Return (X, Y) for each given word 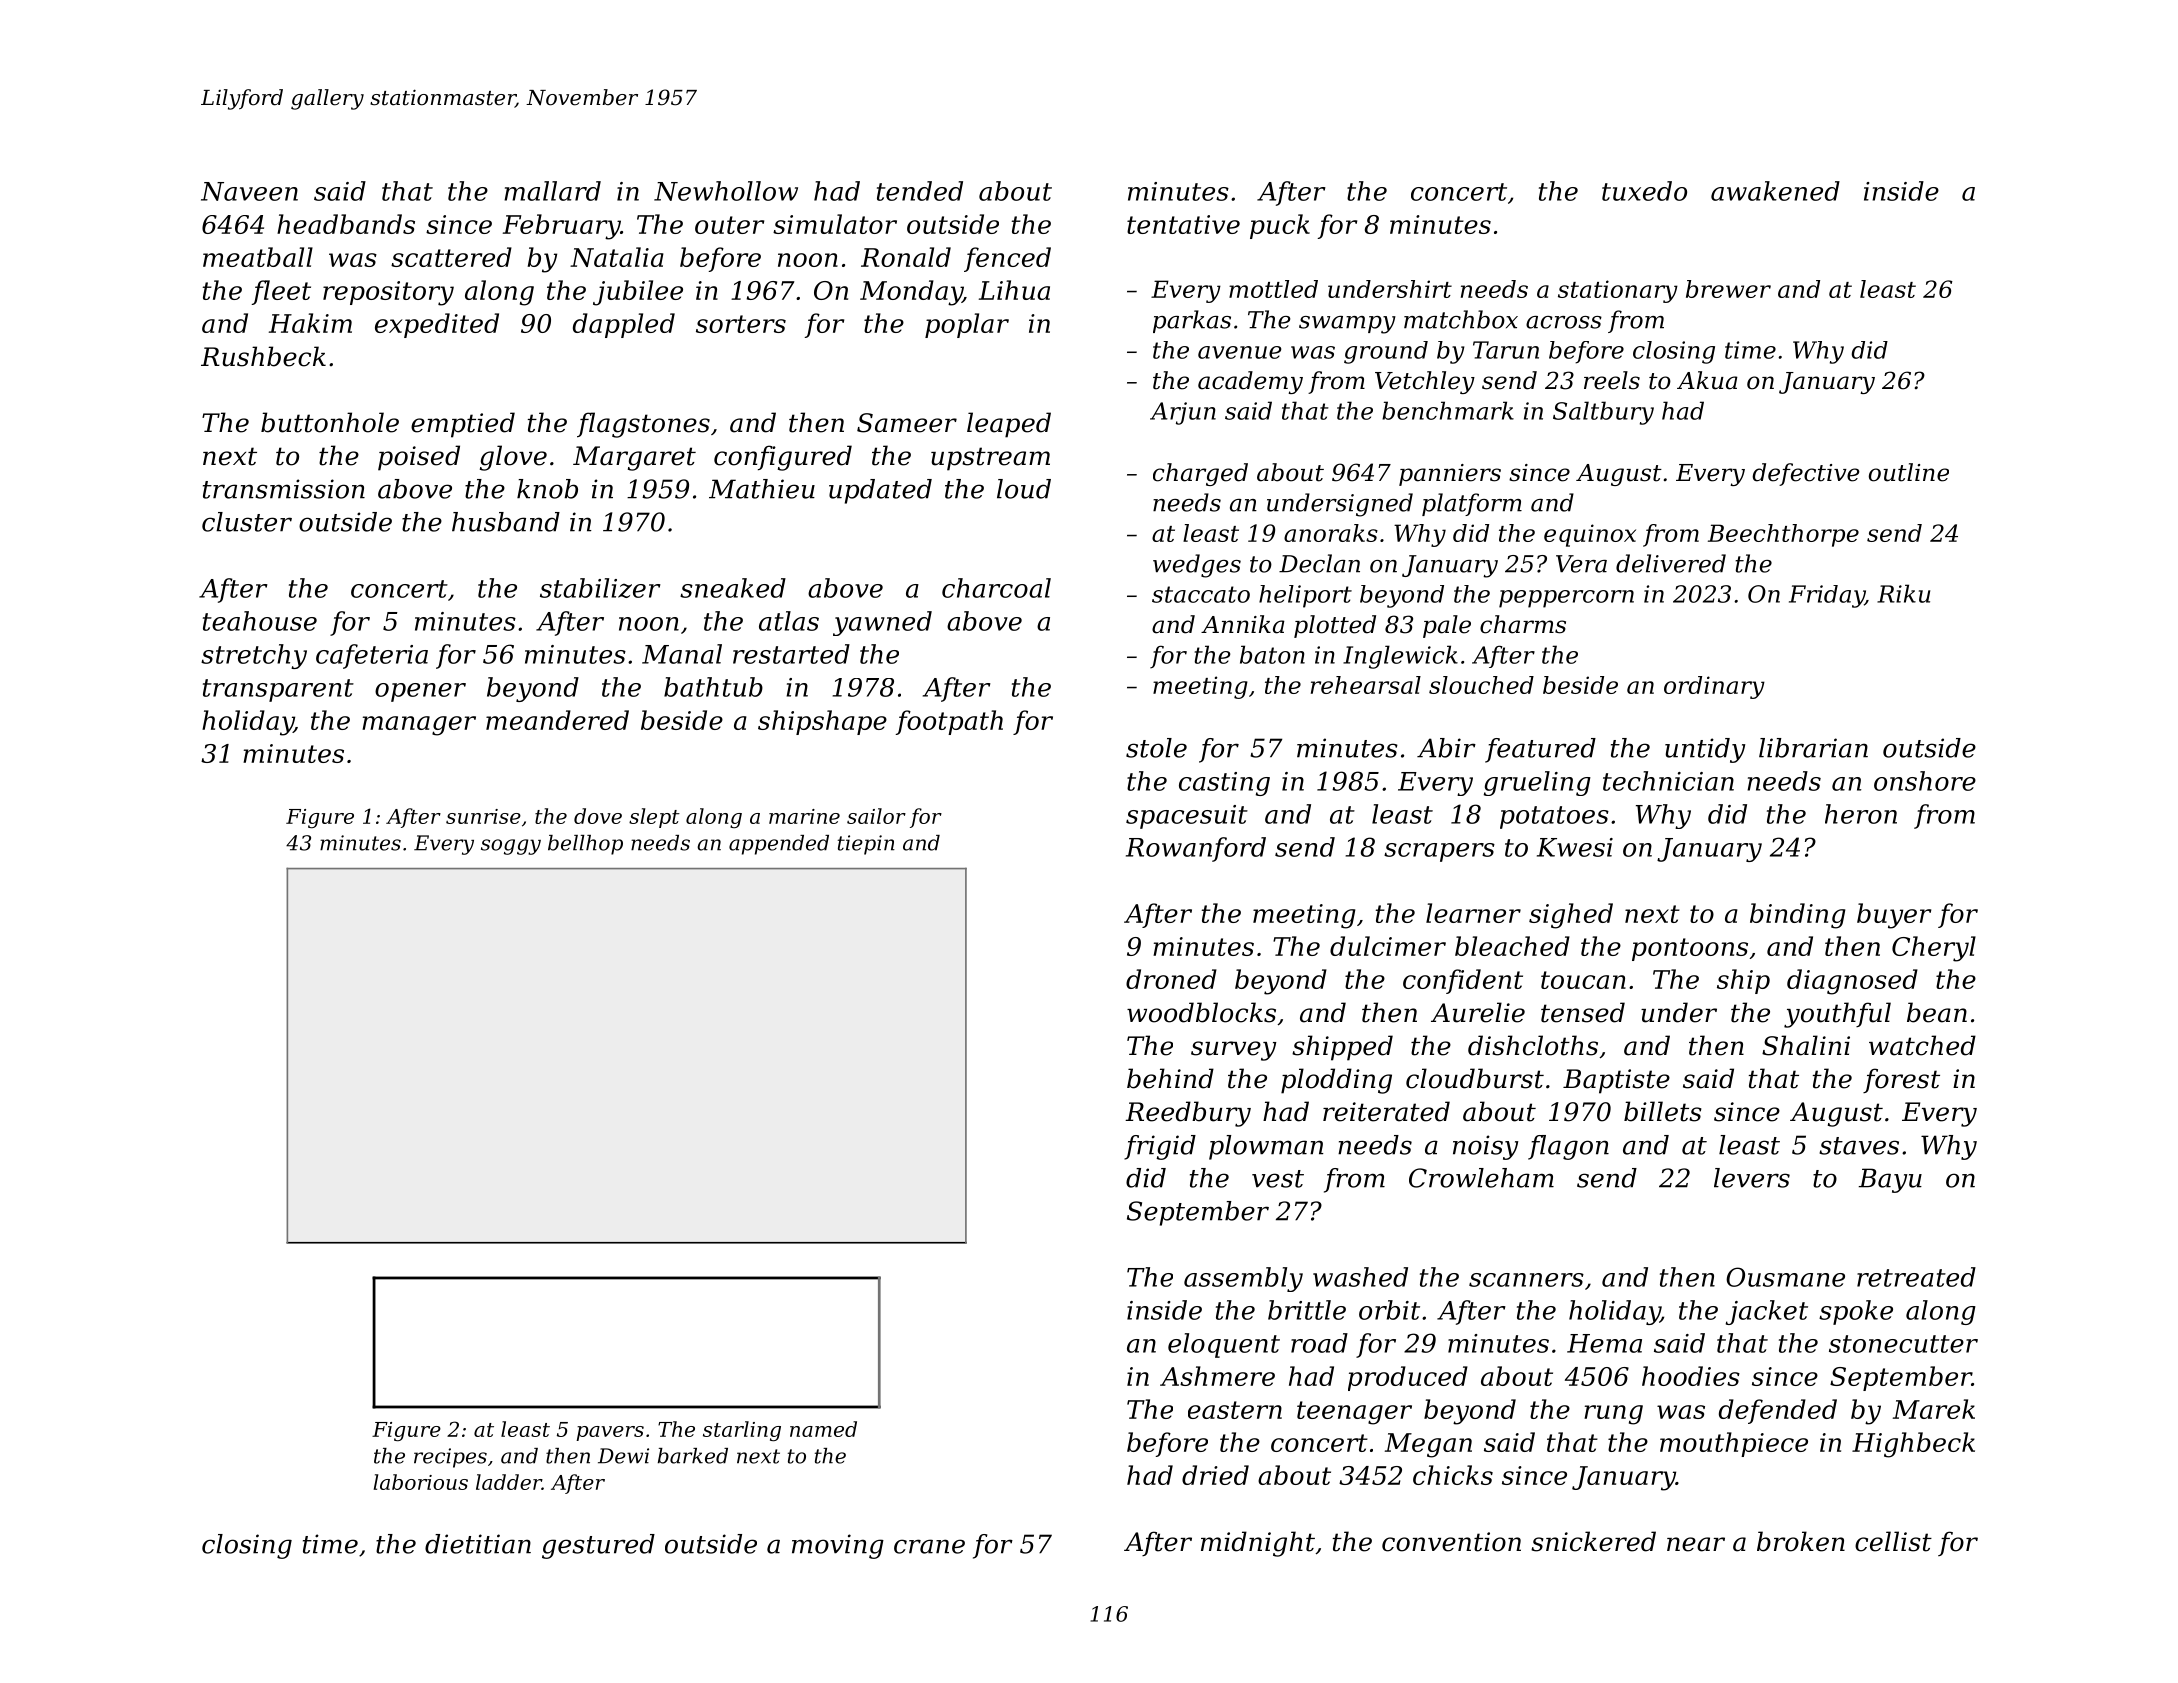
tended (920, 191)
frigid (1160, 1147)
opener (420, 692)
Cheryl (1934, 949)
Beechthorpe (1783, 535)
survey (1234, 1051)
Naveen (249, 191)
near (1696, 1544)
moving (838, 1546)
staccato (1201, 594)
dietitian (478, 1544)
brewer (1728, 289)
